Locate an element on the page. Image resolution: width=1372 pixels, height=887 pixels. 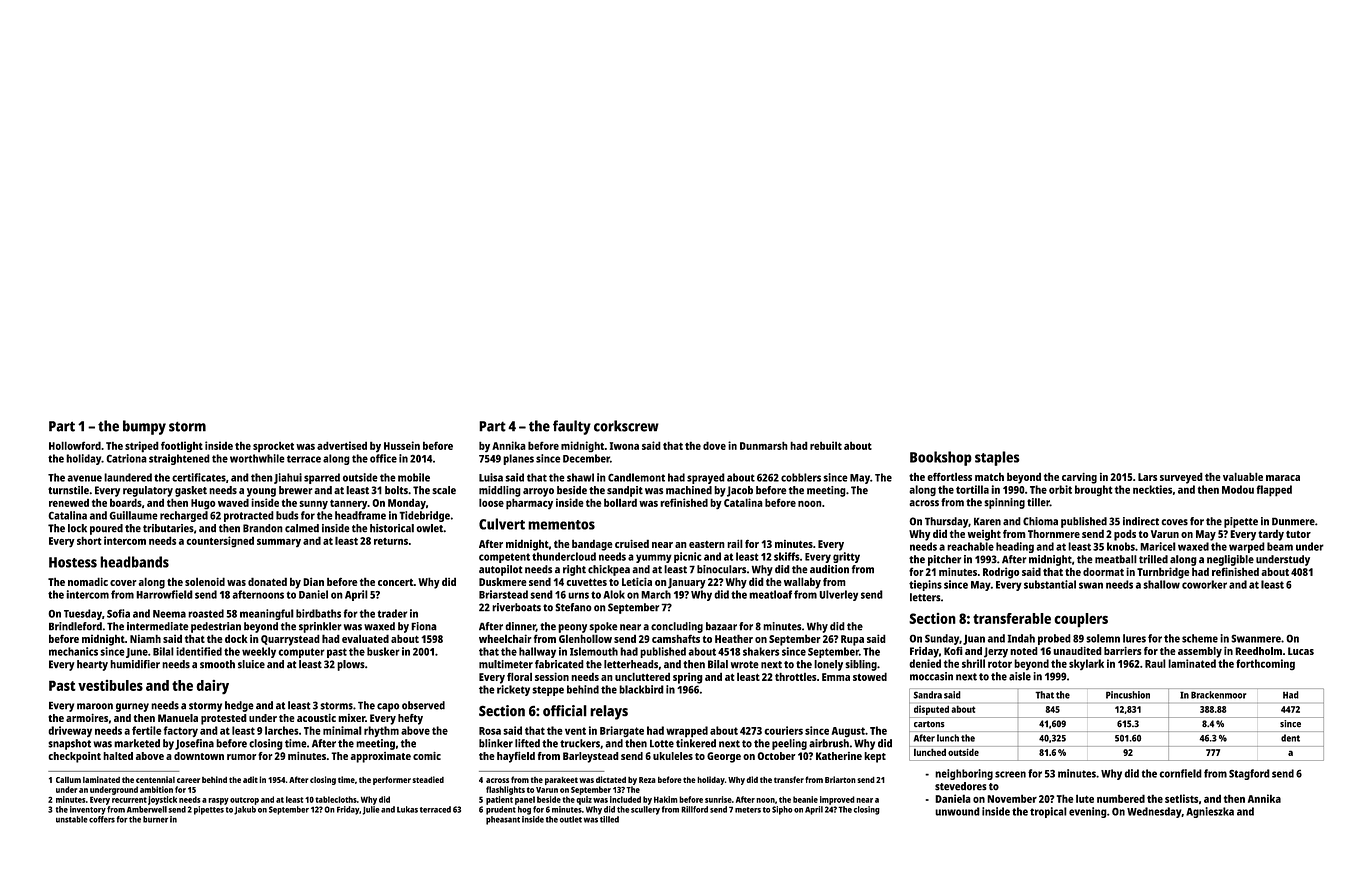
Agnieszka is located at coordinates (1210, 812).
